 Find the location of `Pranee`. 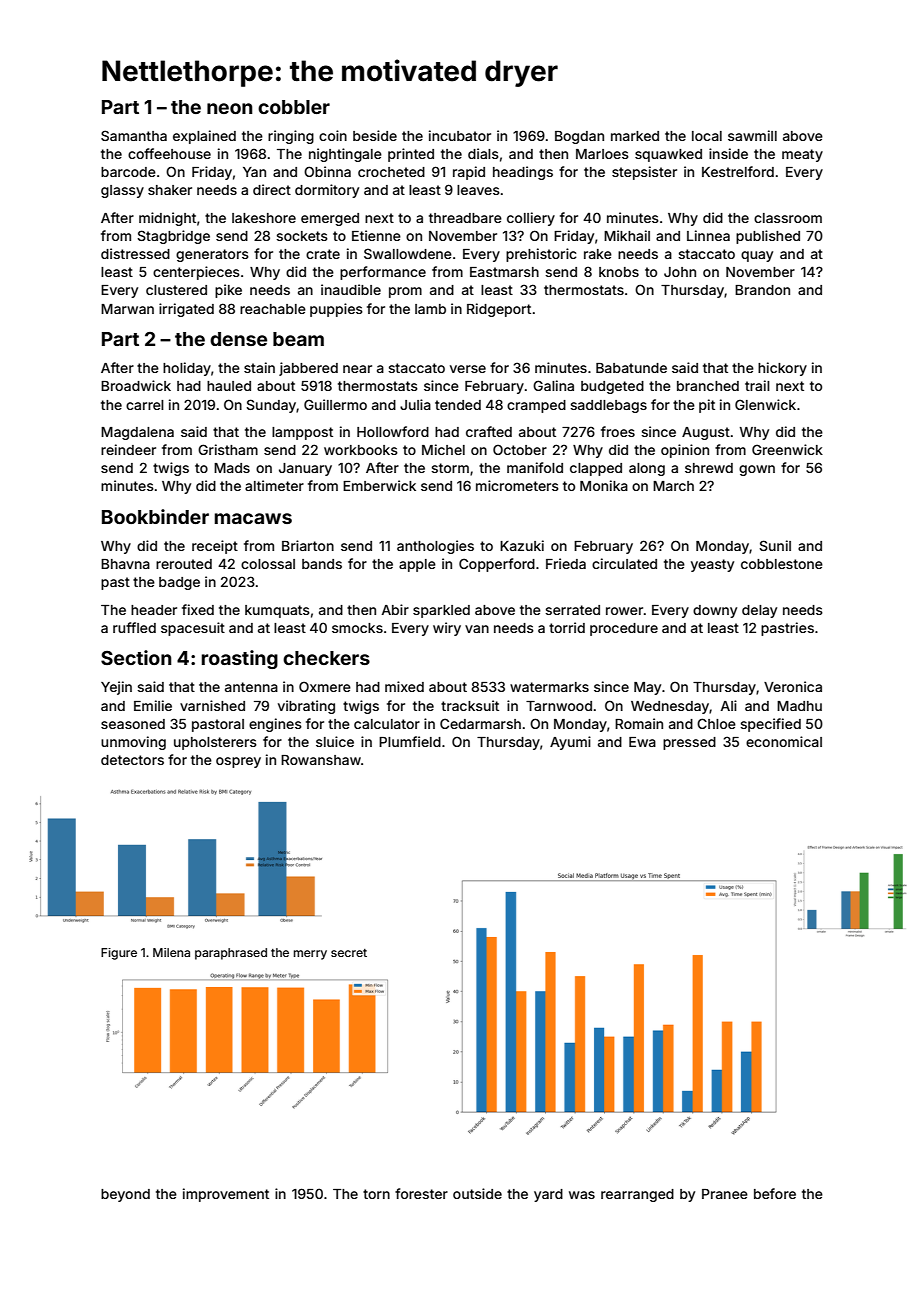

Pranee is located at coordinates (725, 1194).
